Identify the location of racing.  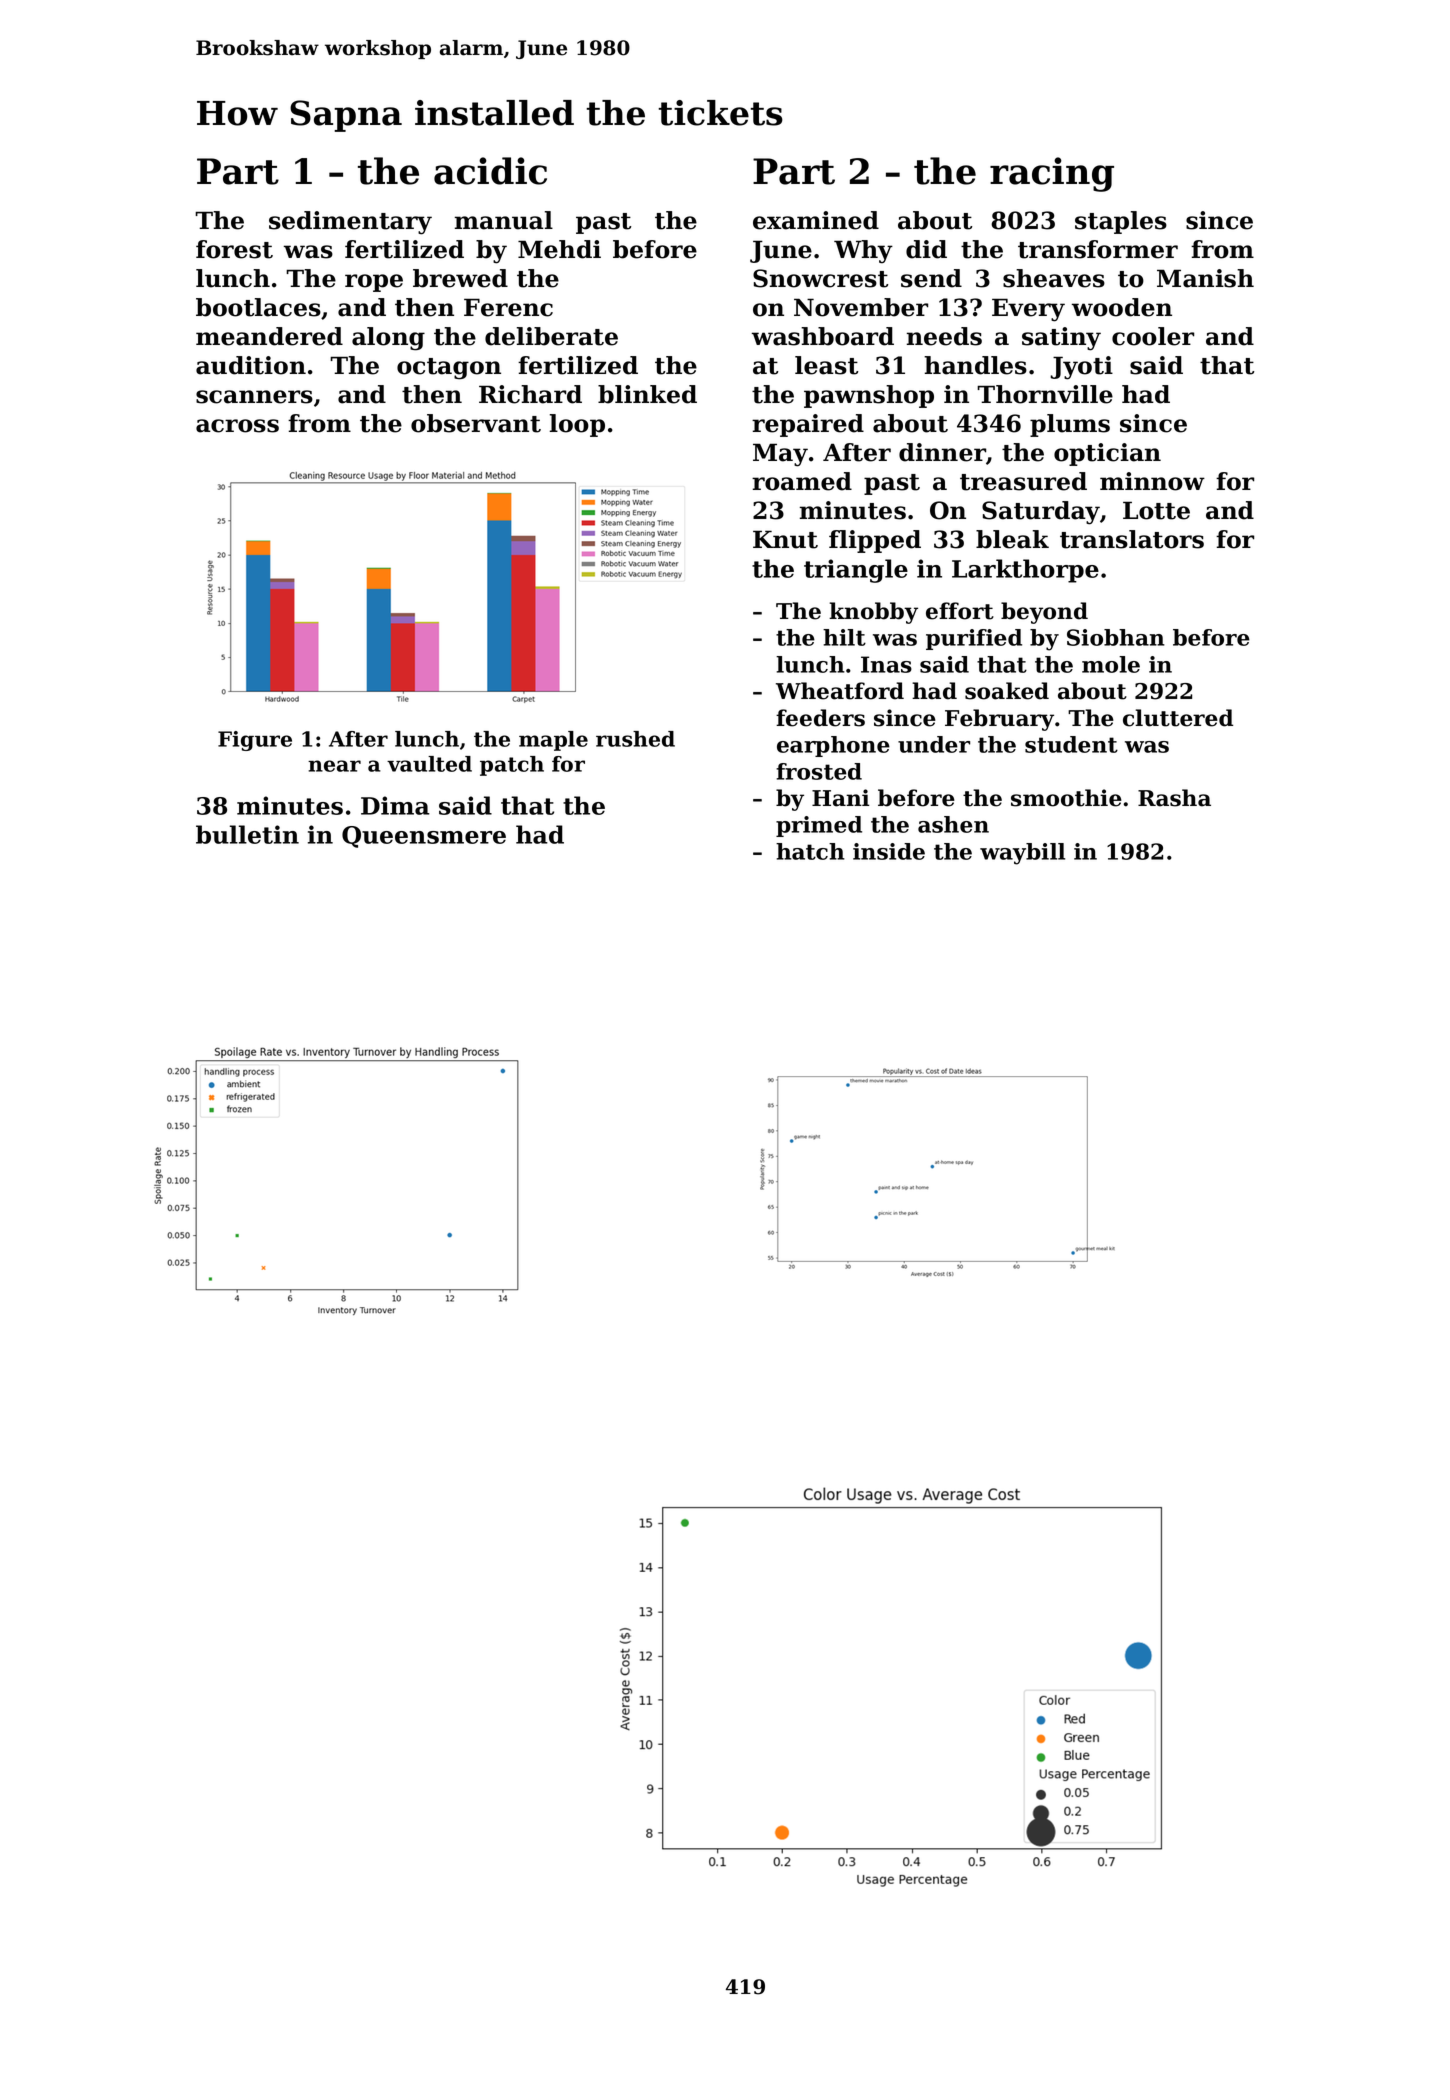
(1052, 174).
